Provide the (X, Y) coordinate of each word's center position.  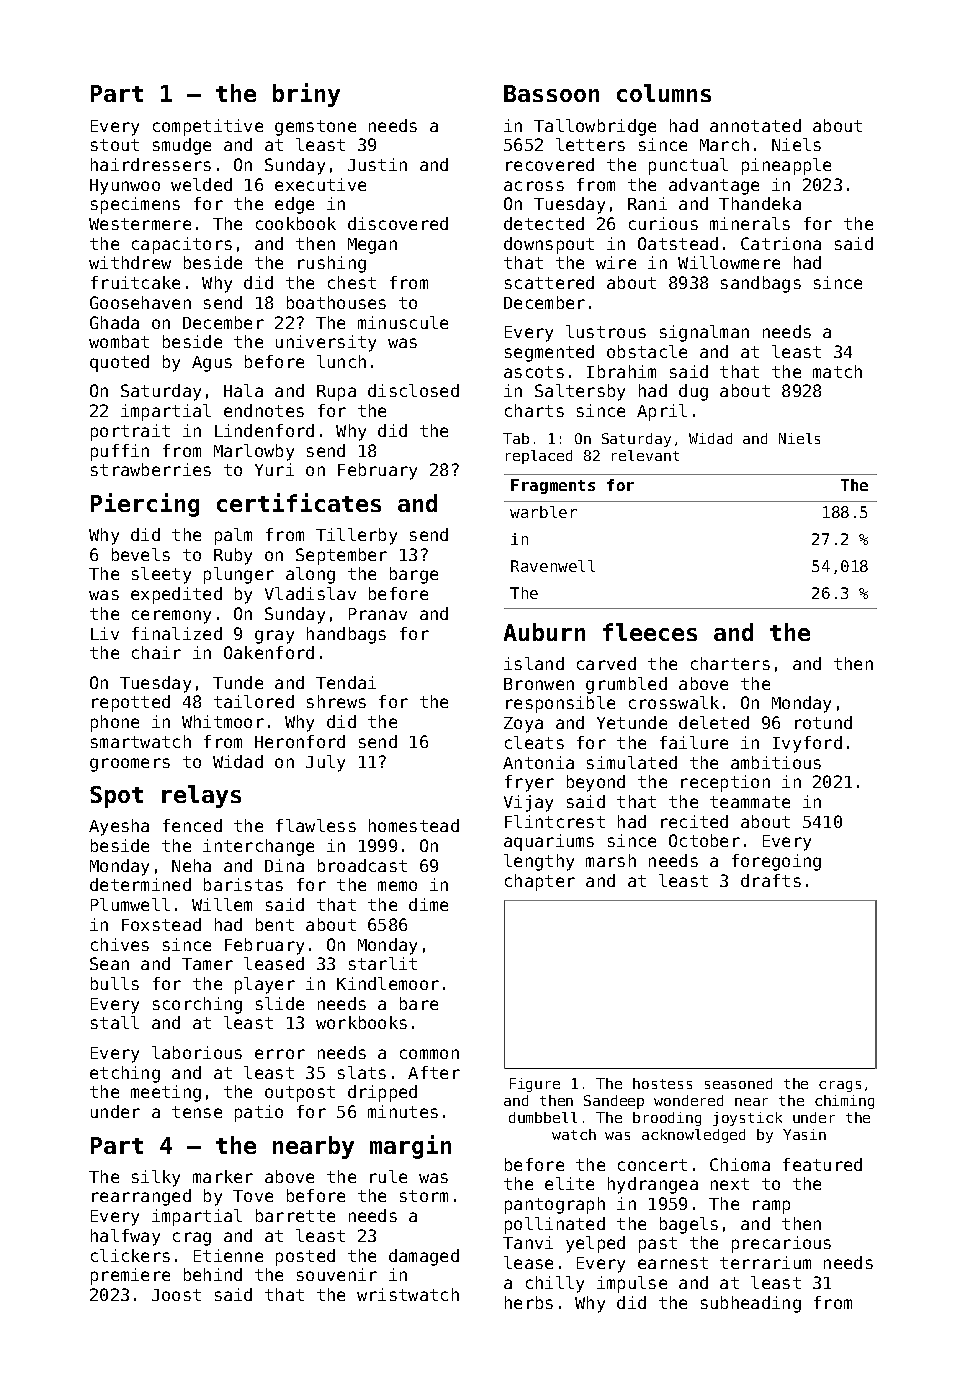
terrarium (765, 1262)
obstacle (647, 351)
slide (280, 1003)
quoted (119, 363)
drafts (771, 880)
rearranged (141, 1197)
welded (201, 184)
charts (534, 410)
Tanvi (528, 1242)
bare (419, 1003)
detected (544, 223)
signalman (704, 333)
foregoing (776, 862)
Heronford (300, 741)
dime (428, 904)
